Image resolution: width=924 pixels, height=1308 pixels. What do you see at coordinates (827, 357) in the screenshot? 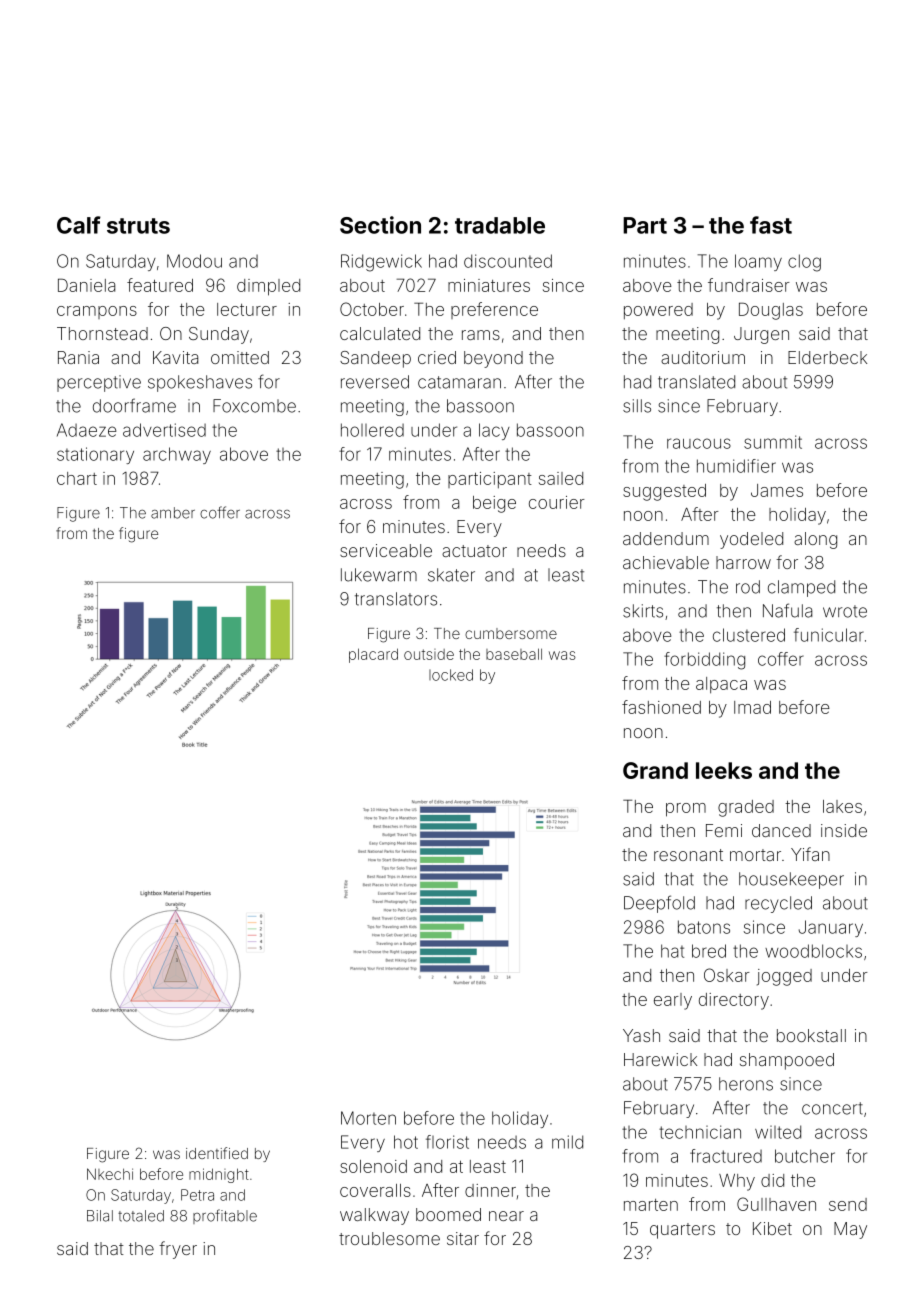
I see `Elderbeck` at bounding box center [827, 357].
